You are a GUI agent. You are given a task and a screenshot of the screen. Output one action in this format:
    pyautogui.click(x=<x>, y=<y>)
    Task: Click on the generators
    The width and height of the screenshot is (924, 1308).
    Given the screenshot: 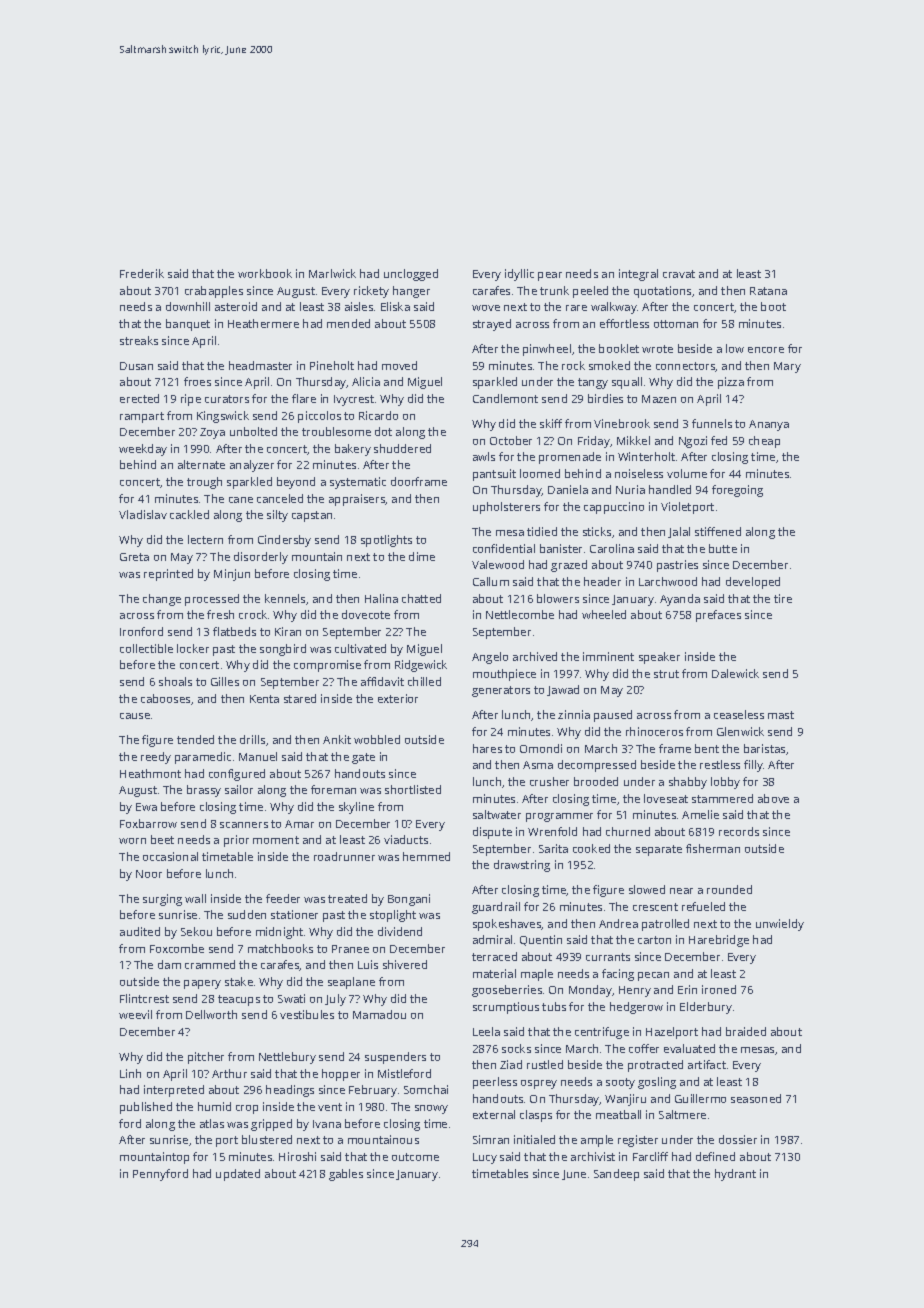 What is the action you would take?
    pyautogui.click(x=501, y=691)
